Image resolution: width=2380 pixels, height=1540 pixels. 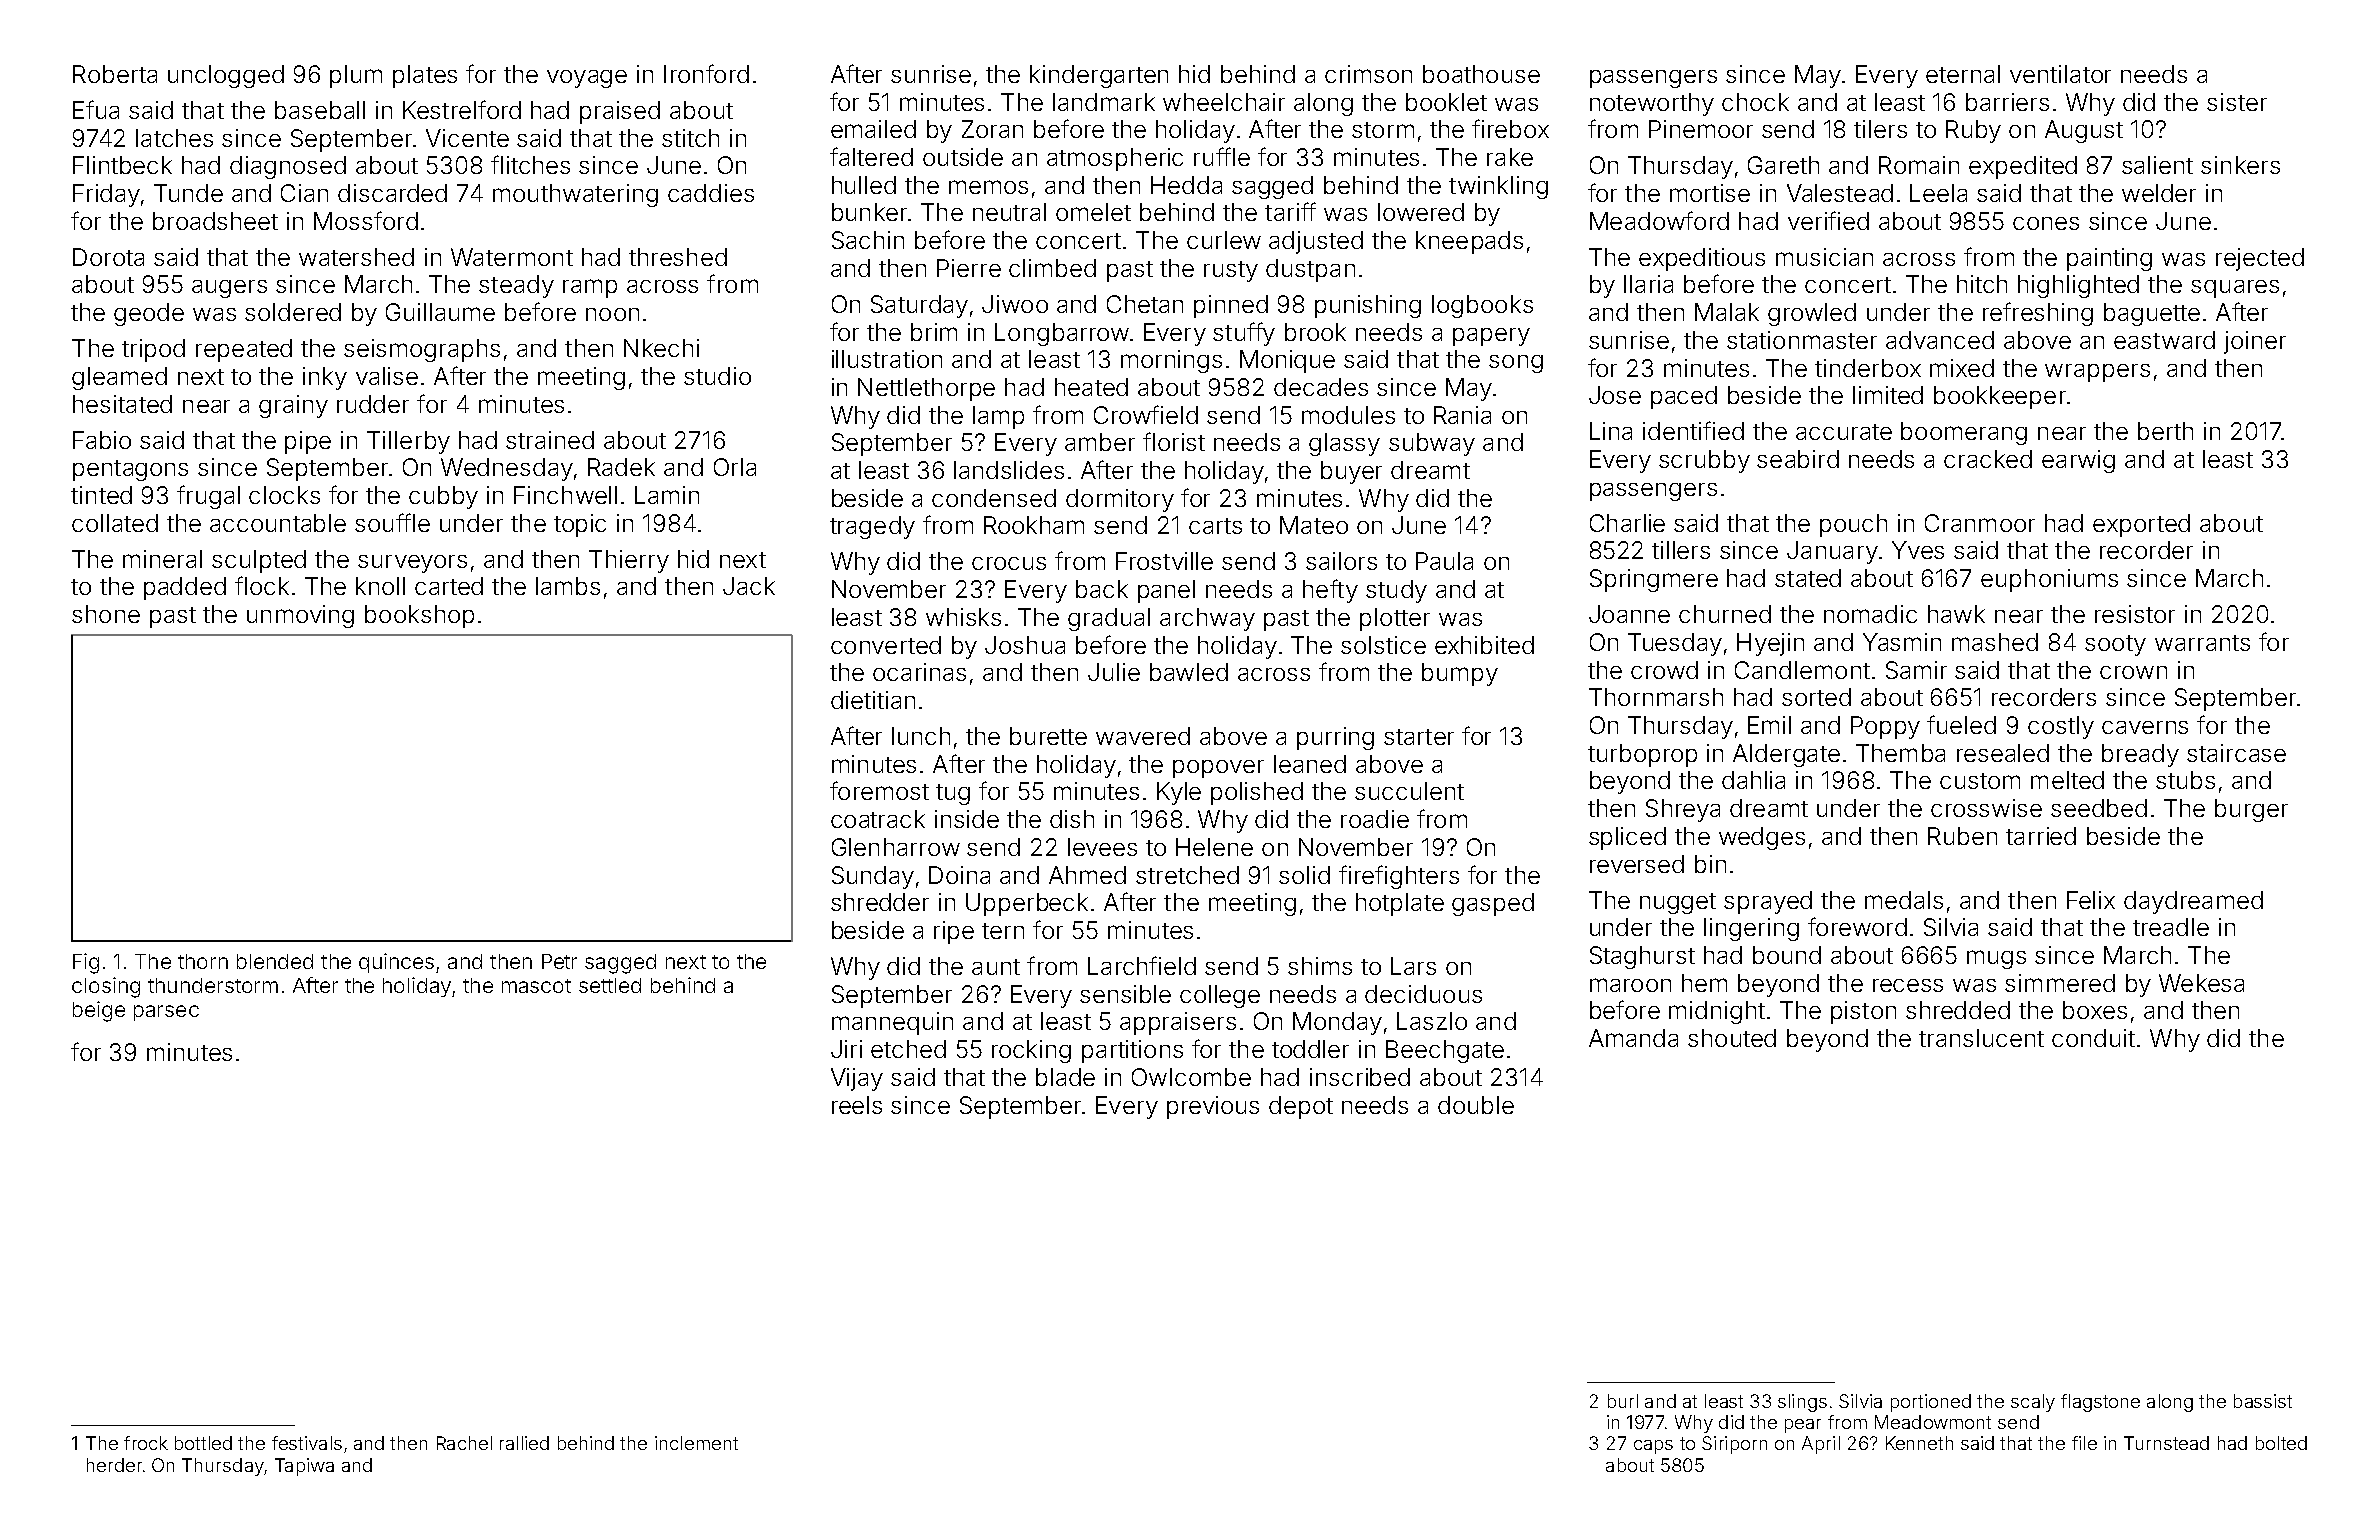 I want to click on ocarinas, so click(x=919, y=672).
